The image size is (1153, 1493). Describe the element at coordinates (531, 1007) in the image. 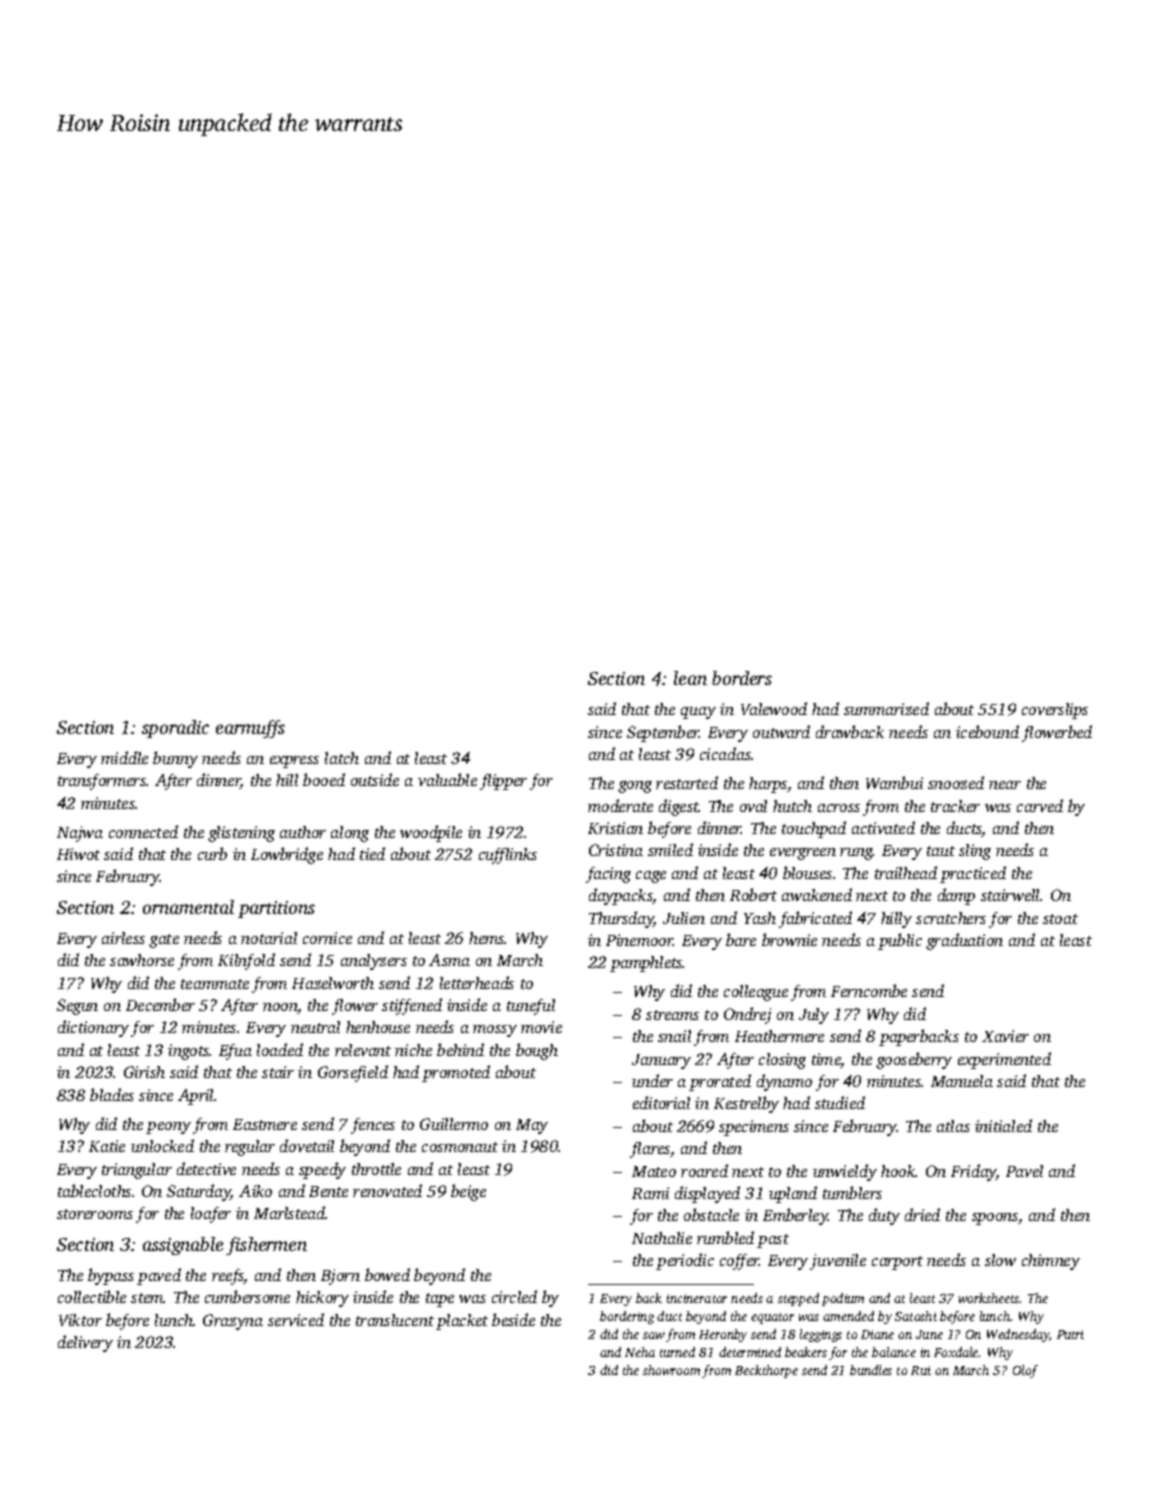

I see `tuneful` at that location.
